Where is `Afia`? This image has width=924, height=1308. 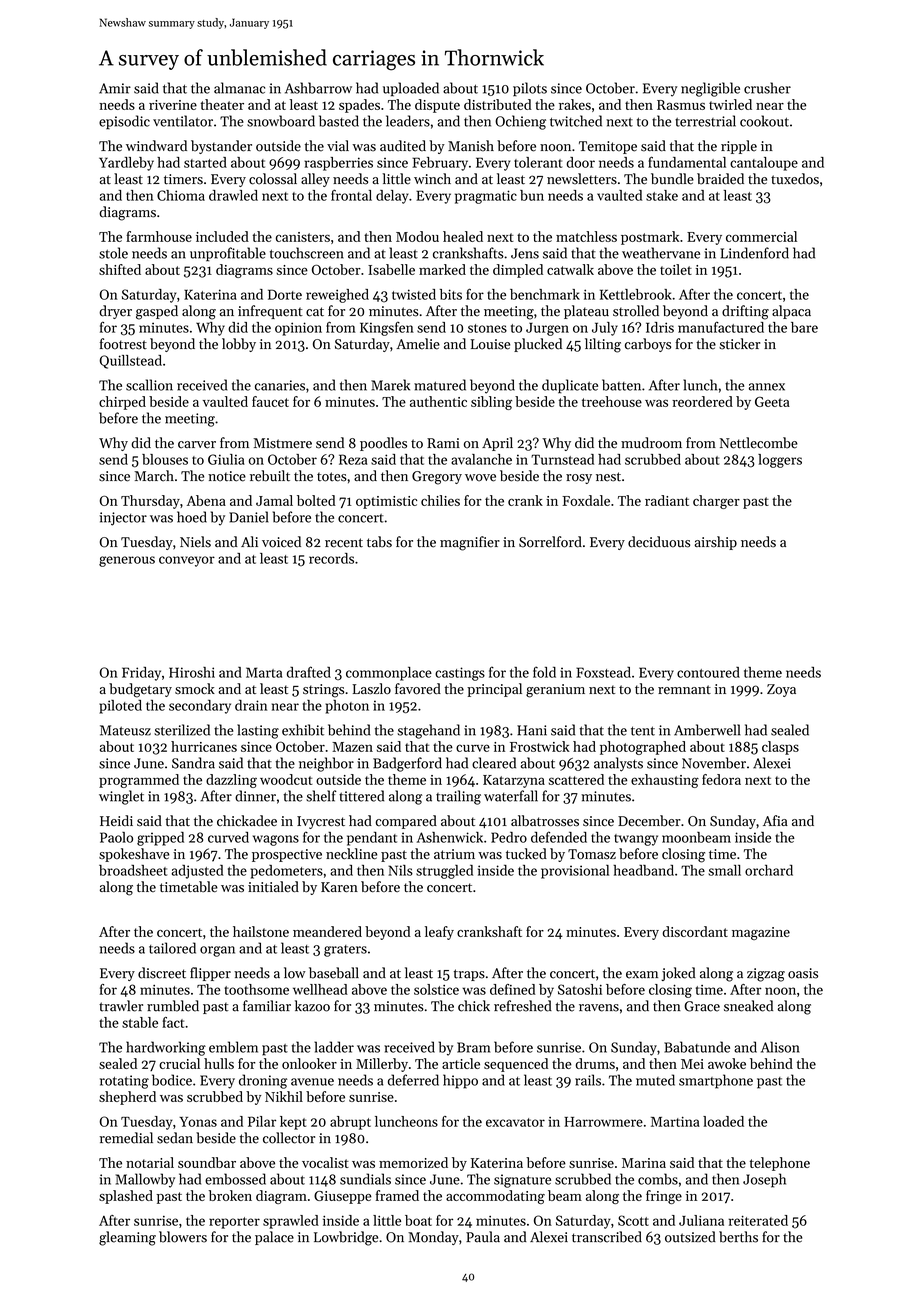 Afia is located at coordinates (775, 820).
